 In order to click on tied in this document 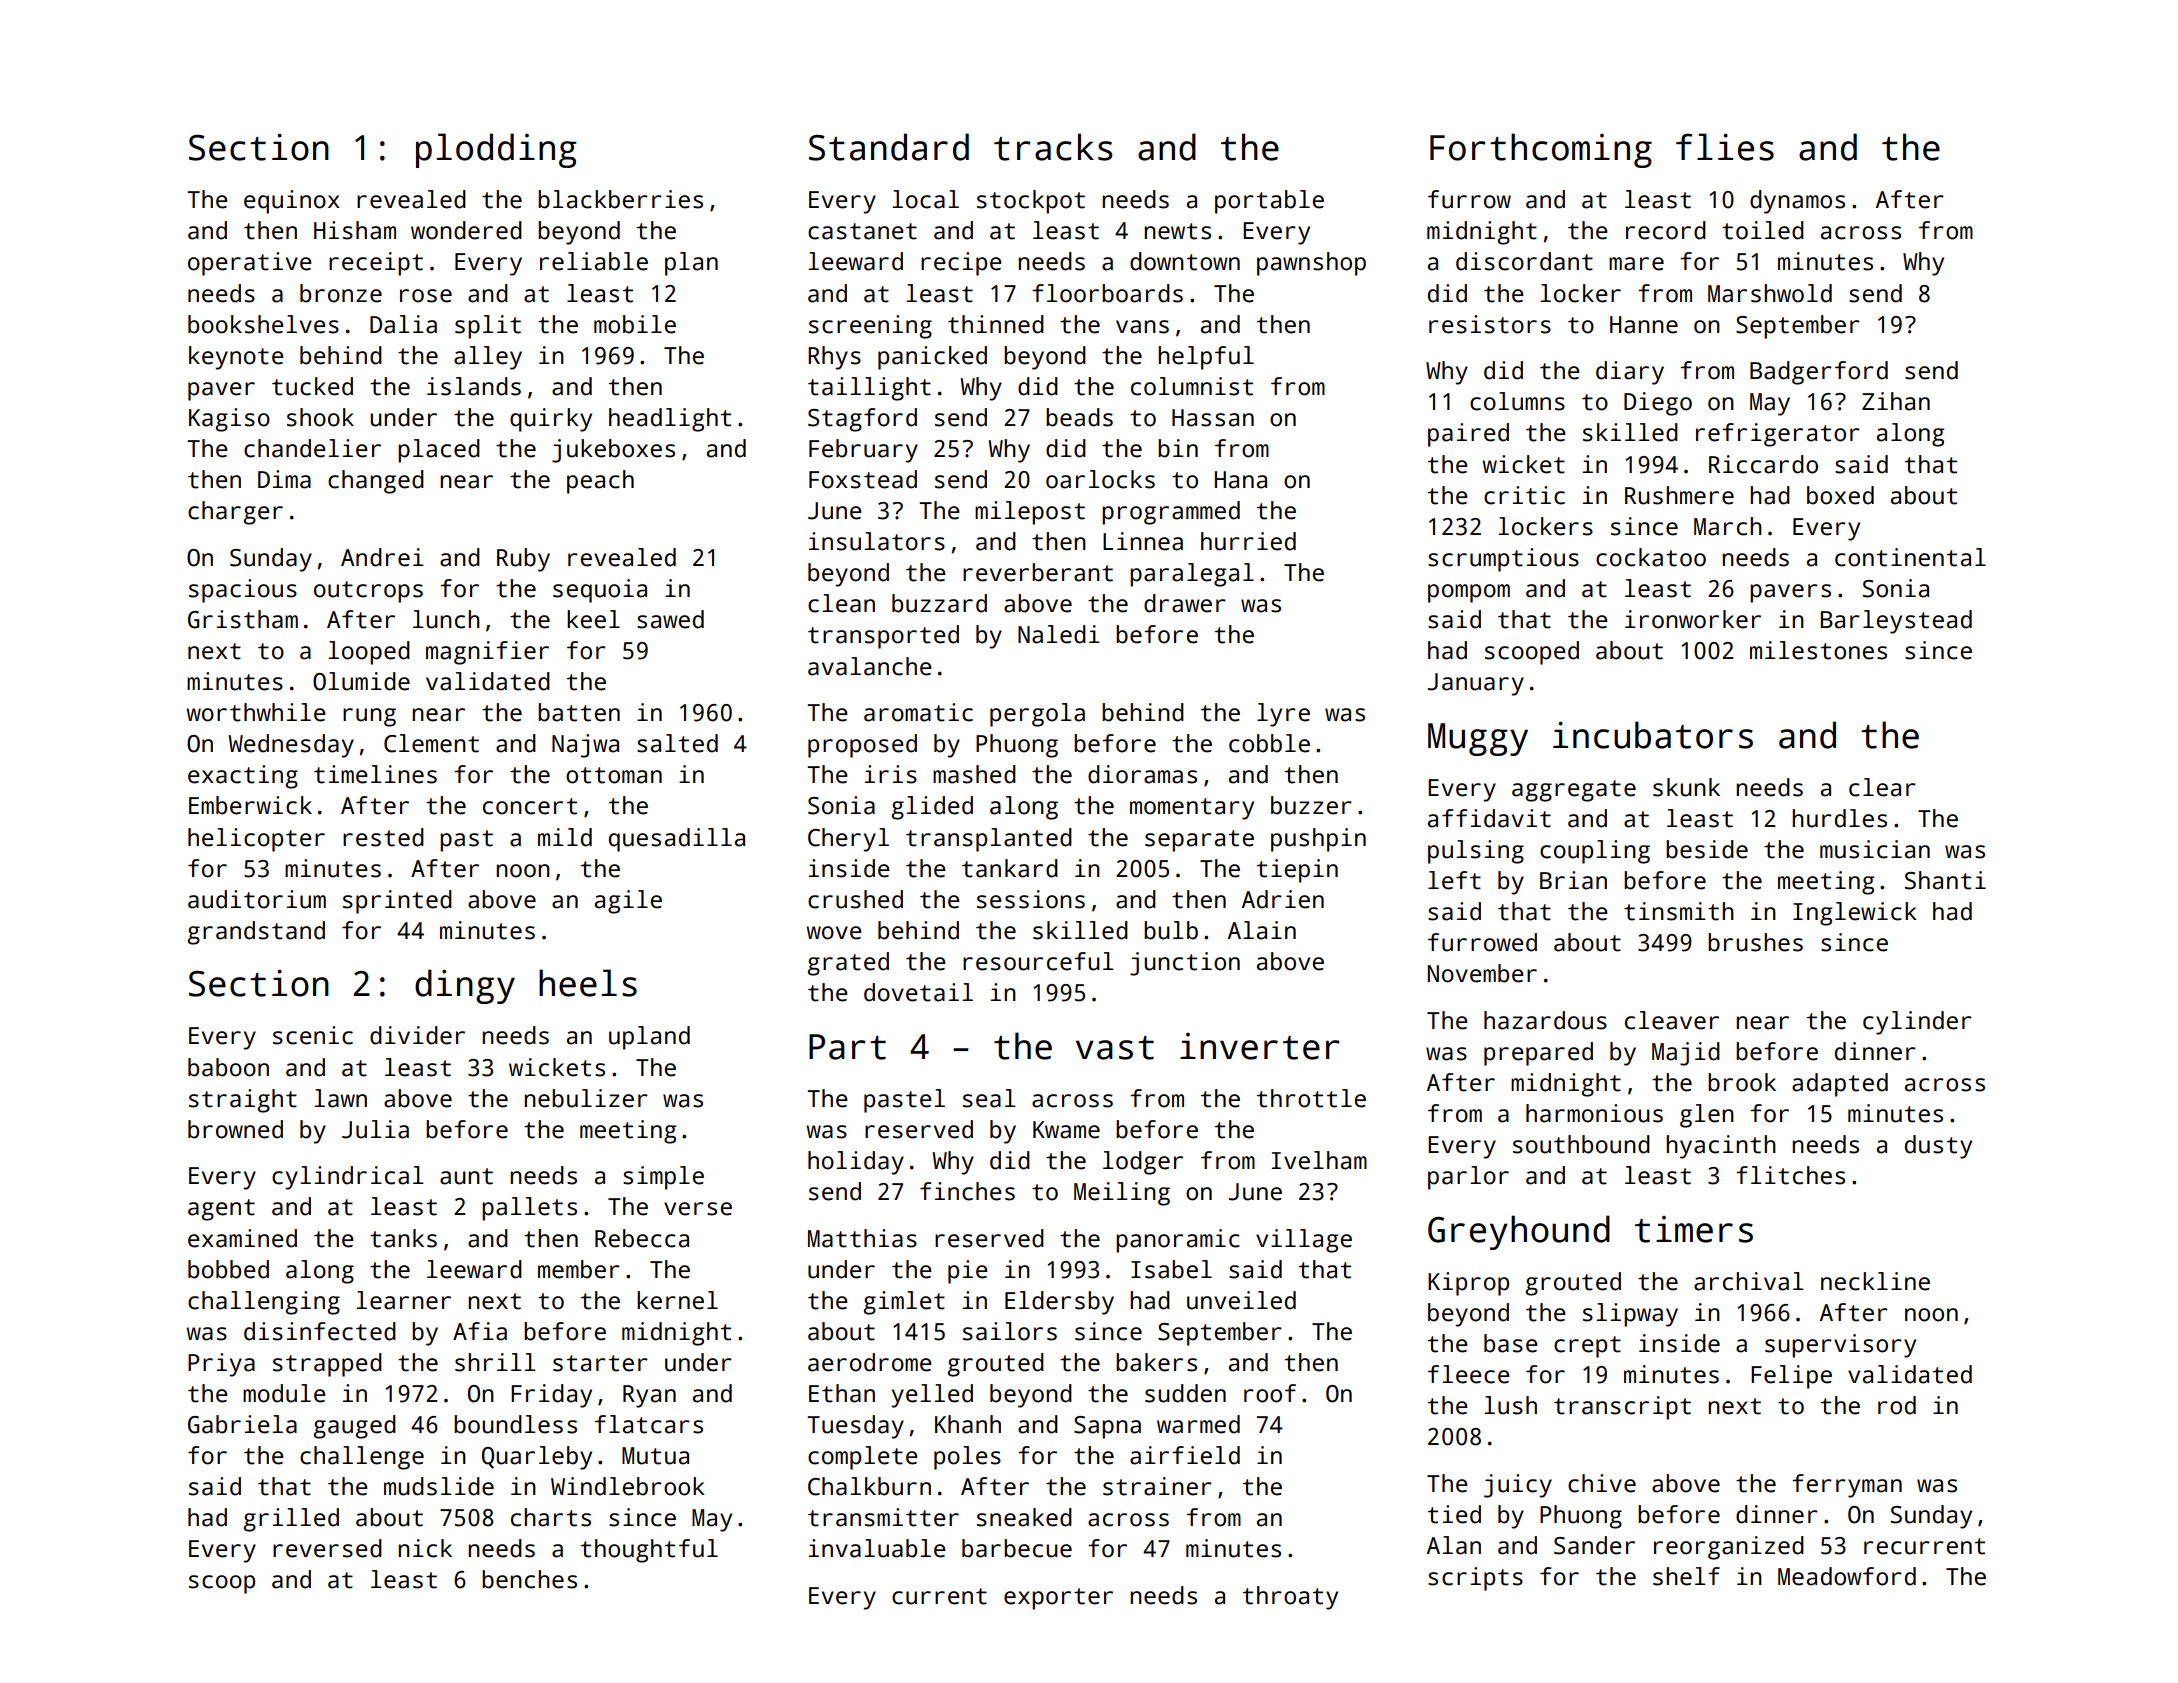, I will do `click(1454, 1514)`.
